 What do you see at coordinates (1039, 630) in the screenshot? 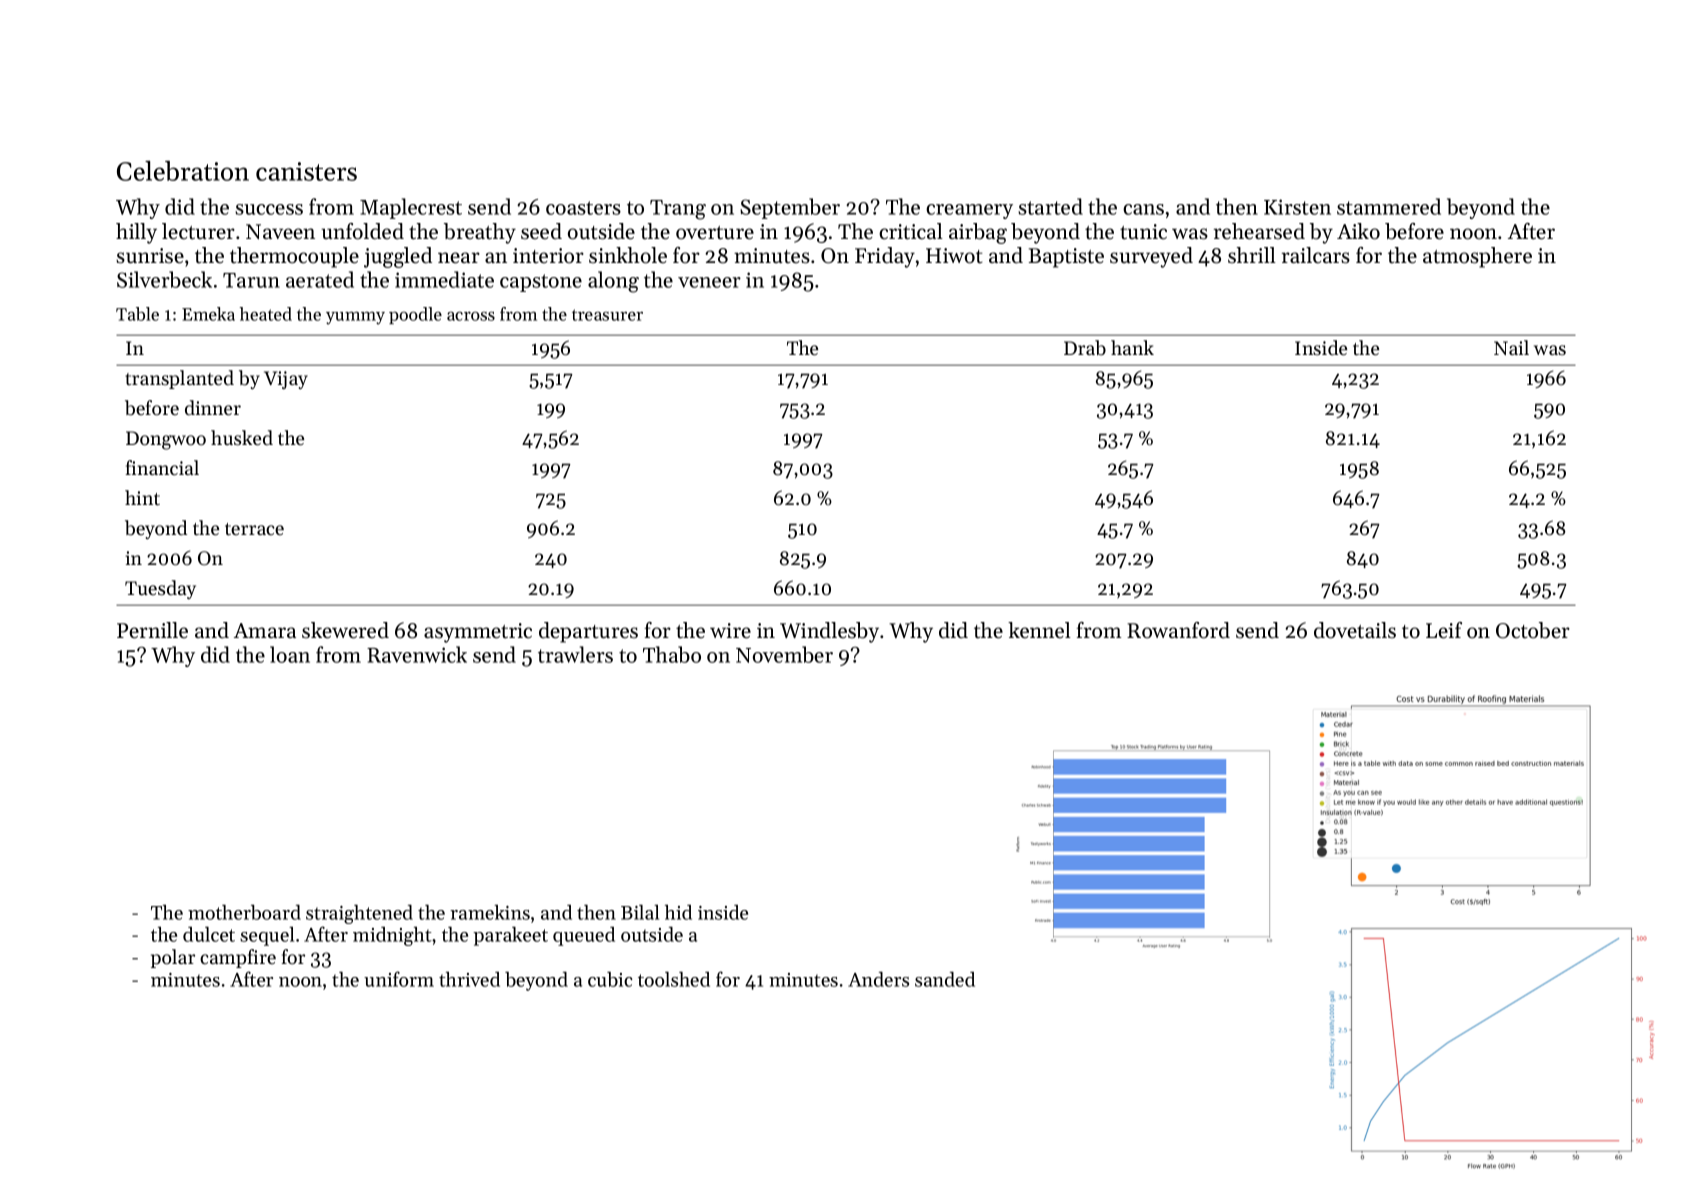
I see `kennel` at bounding box center [1039, 630].
